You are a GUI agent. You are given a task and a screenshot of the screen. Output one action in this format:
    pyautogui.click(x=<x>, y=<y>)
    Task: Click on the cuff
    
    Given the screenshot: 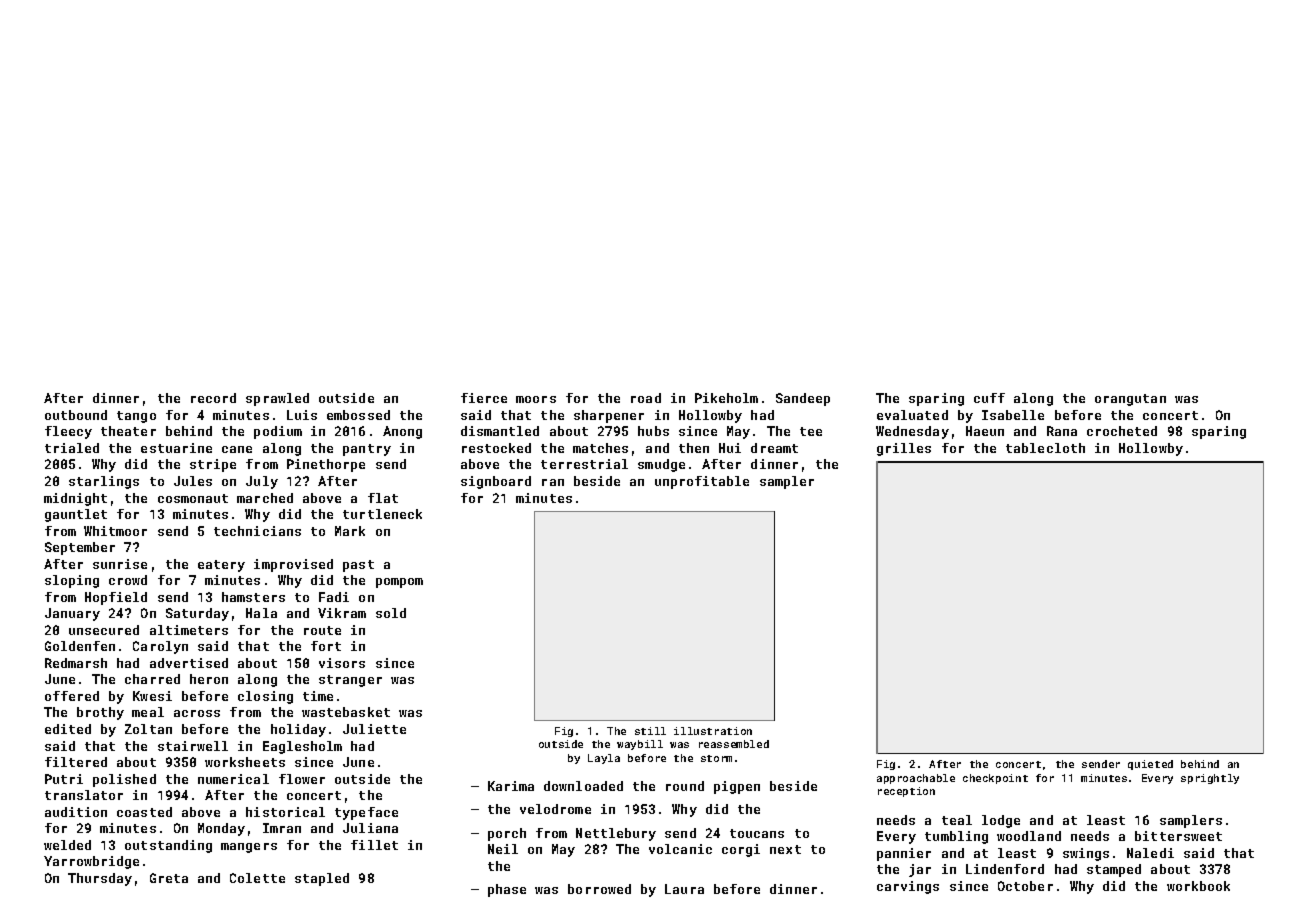 What is the action you would take?
    pyautogui.click(x=989, y=398)
